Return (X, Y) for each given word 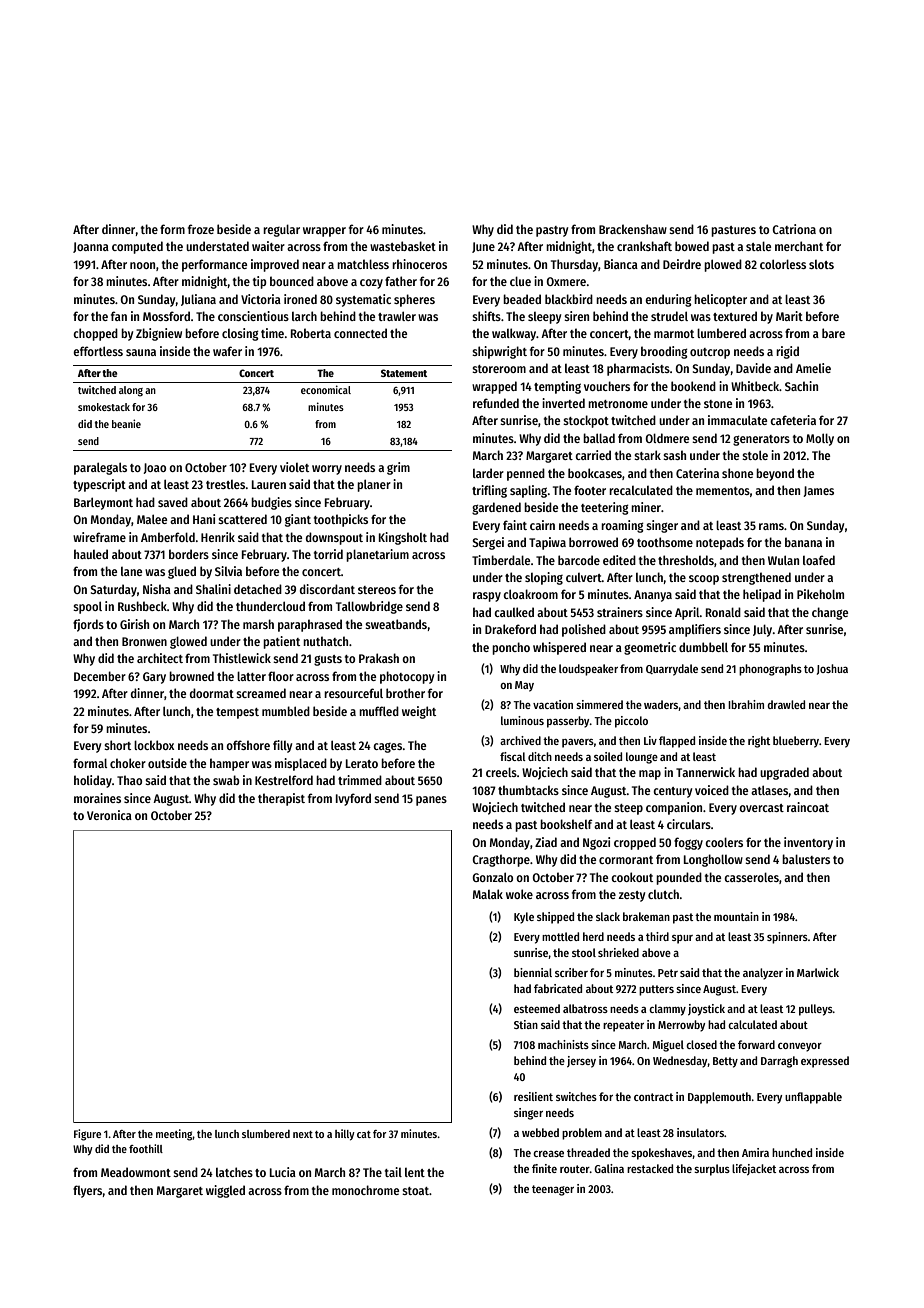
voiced (712, 790)
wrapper (324, 232)
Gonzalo (492, 877)
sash (674, 455)
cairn (542, 525)
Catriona (794, 229)
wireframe (99, 537)
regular (281, 230)
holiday (93, 781)
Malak (488, 894)
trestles (226, 484)
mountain (736, 916)
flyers (88, 1191)
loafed (819, 560)
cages (388, 748)
